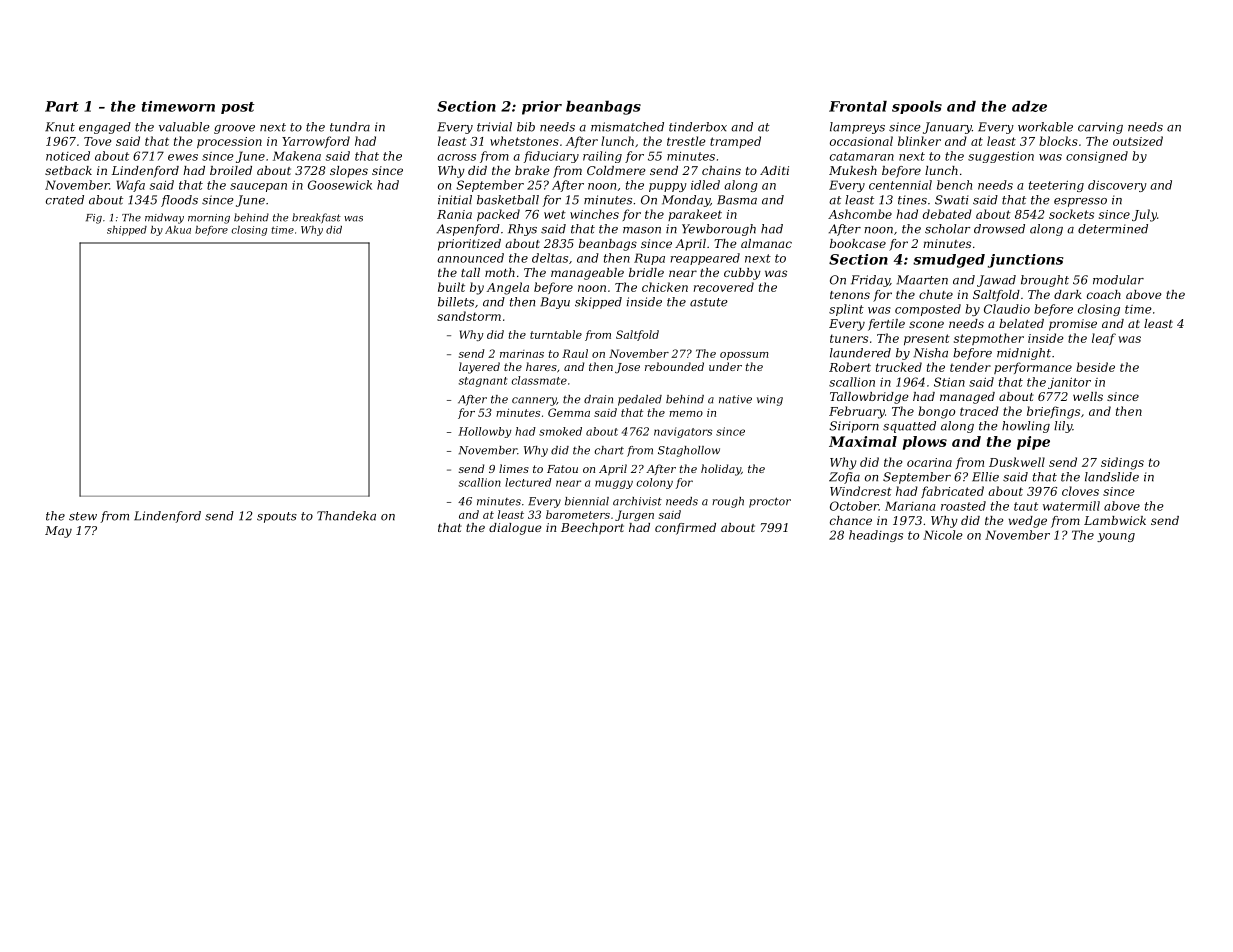 The height and width of the screenshot is (952, 1233). I want to click on determined, so click(1113, 229).
